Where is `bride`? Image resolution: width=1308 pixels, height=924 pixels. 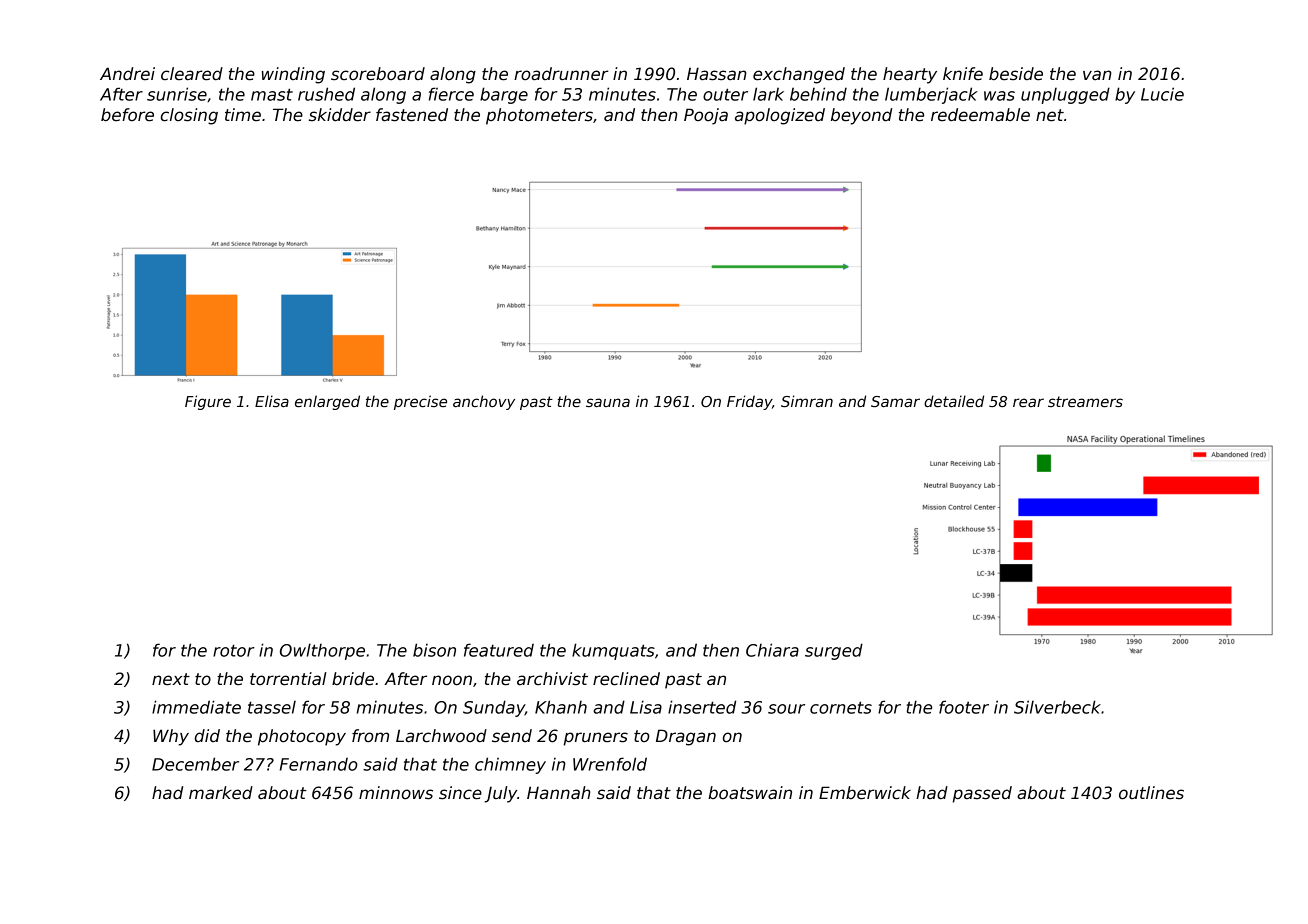 bride is located at coordinates (353, 679).
